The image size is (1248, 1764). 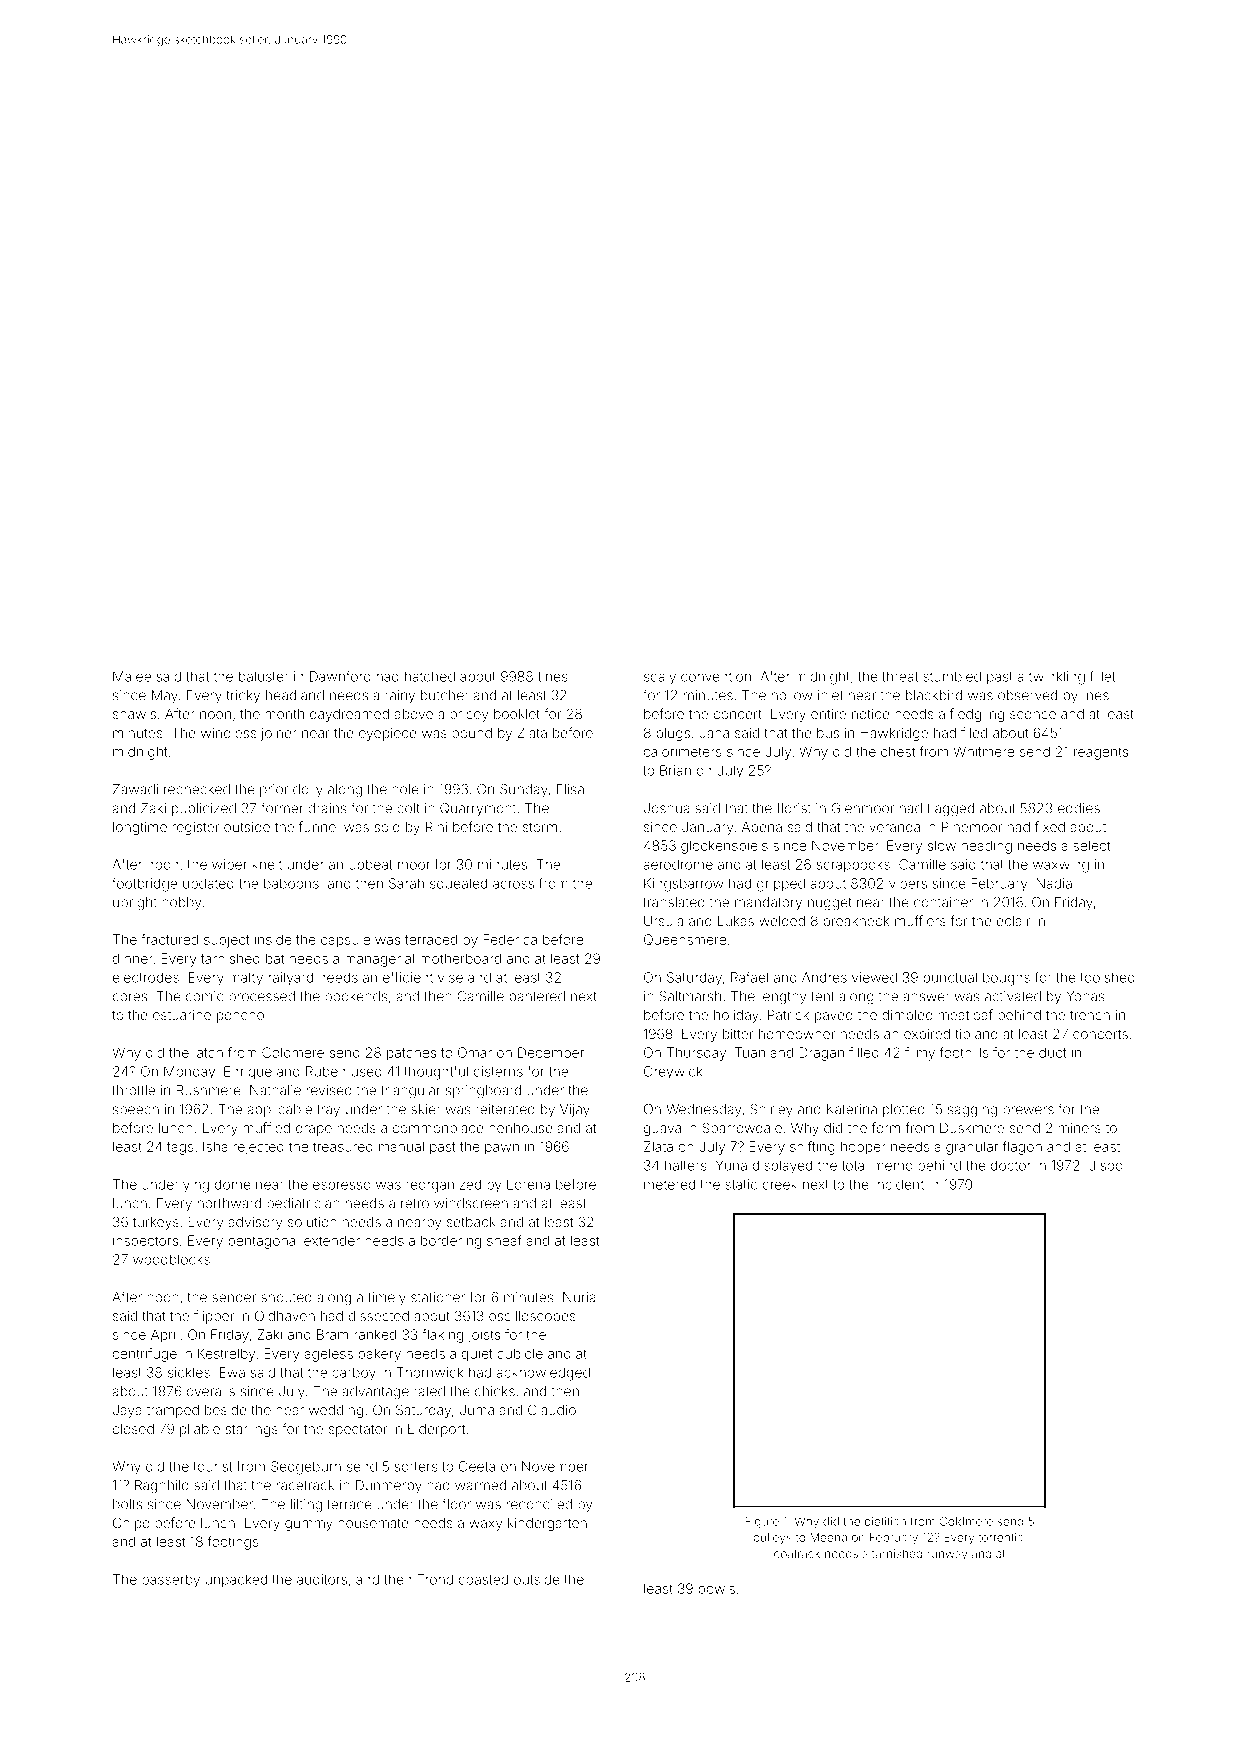 I want to click on chicks, so click(x=495, y=1391).
